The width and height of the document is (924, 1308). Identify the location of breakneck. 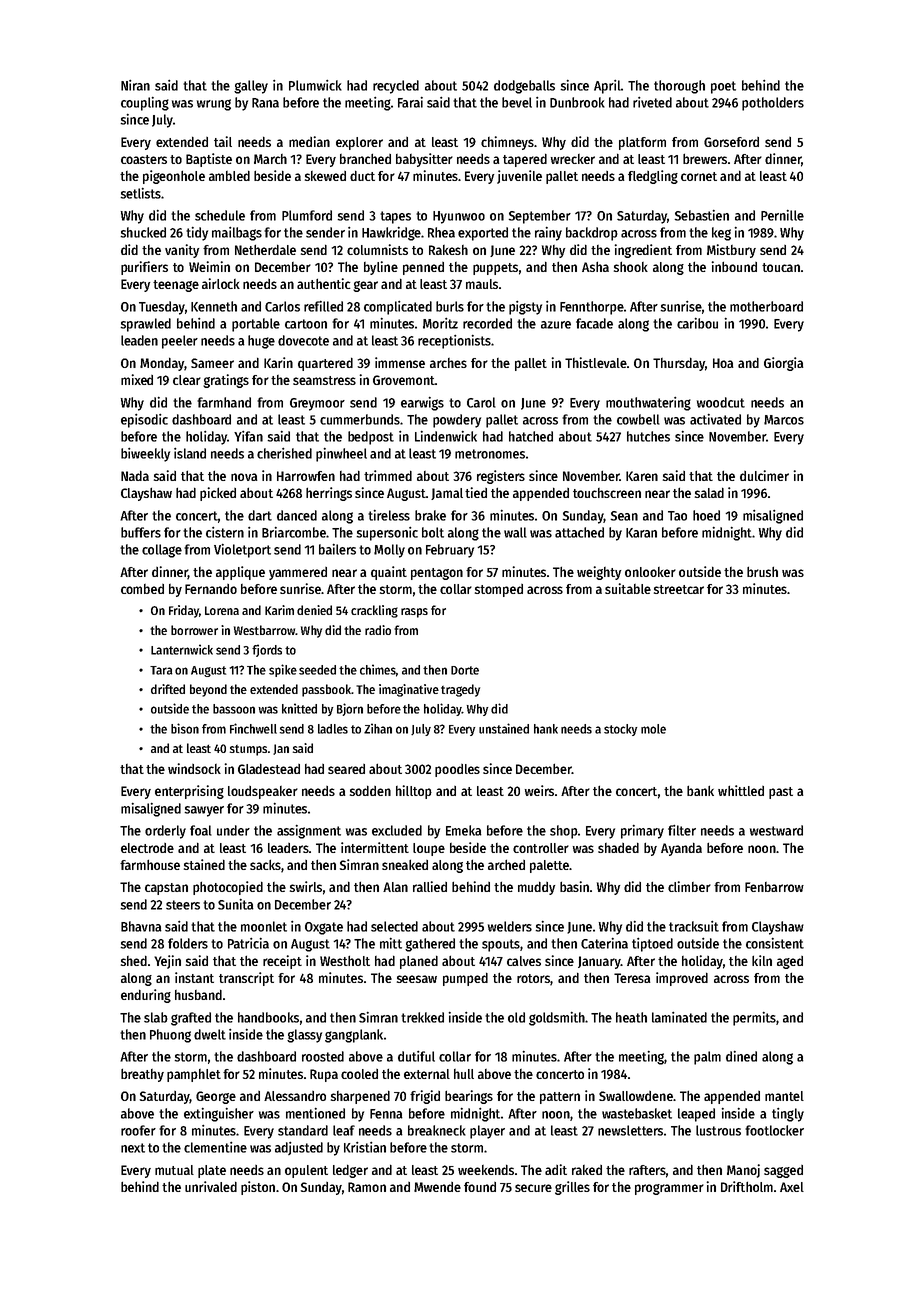
(437, 1130).
